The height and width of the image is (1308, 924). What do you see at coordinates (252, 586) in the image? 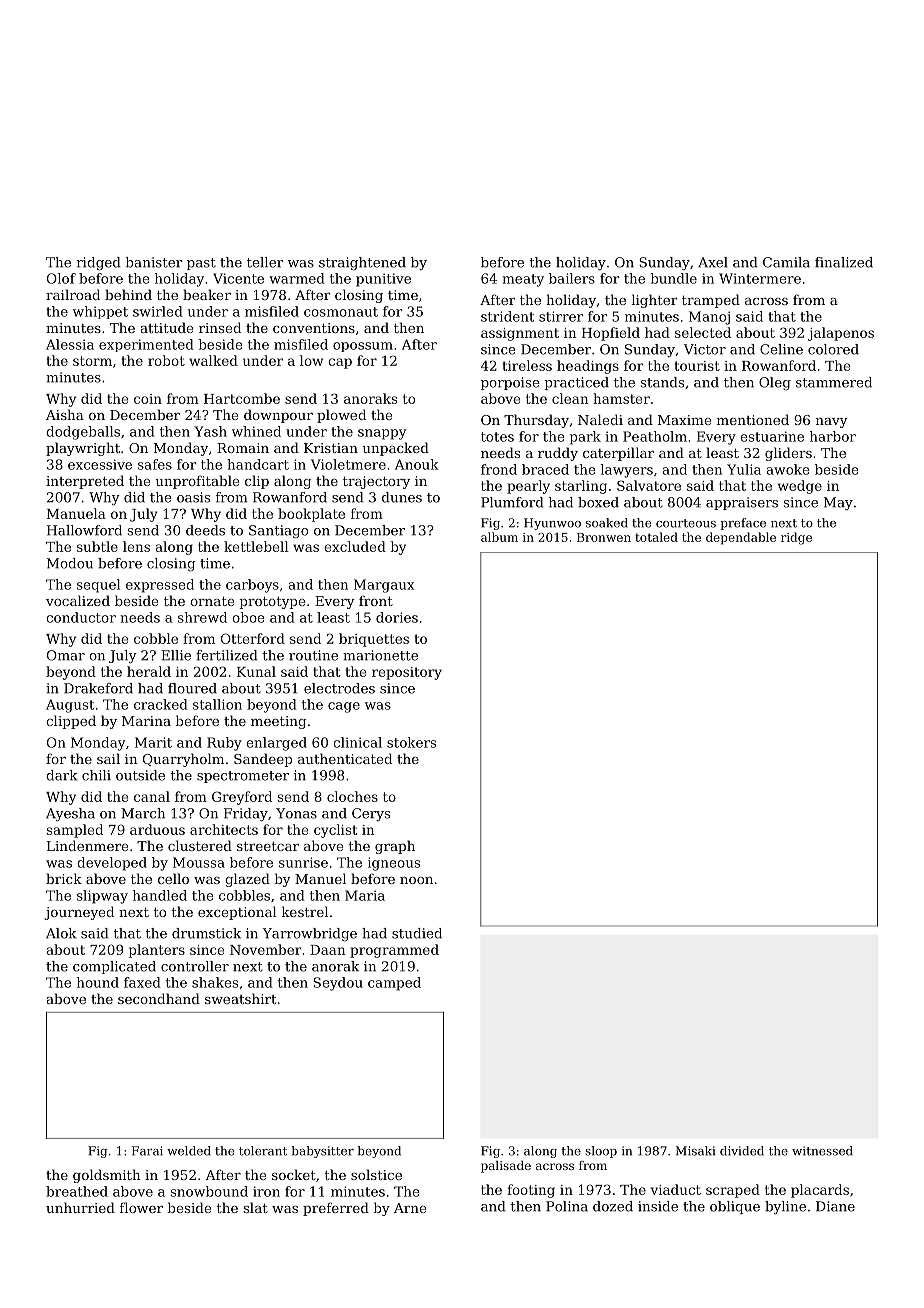
I see `carboys` at bounding box center [252, 586].
